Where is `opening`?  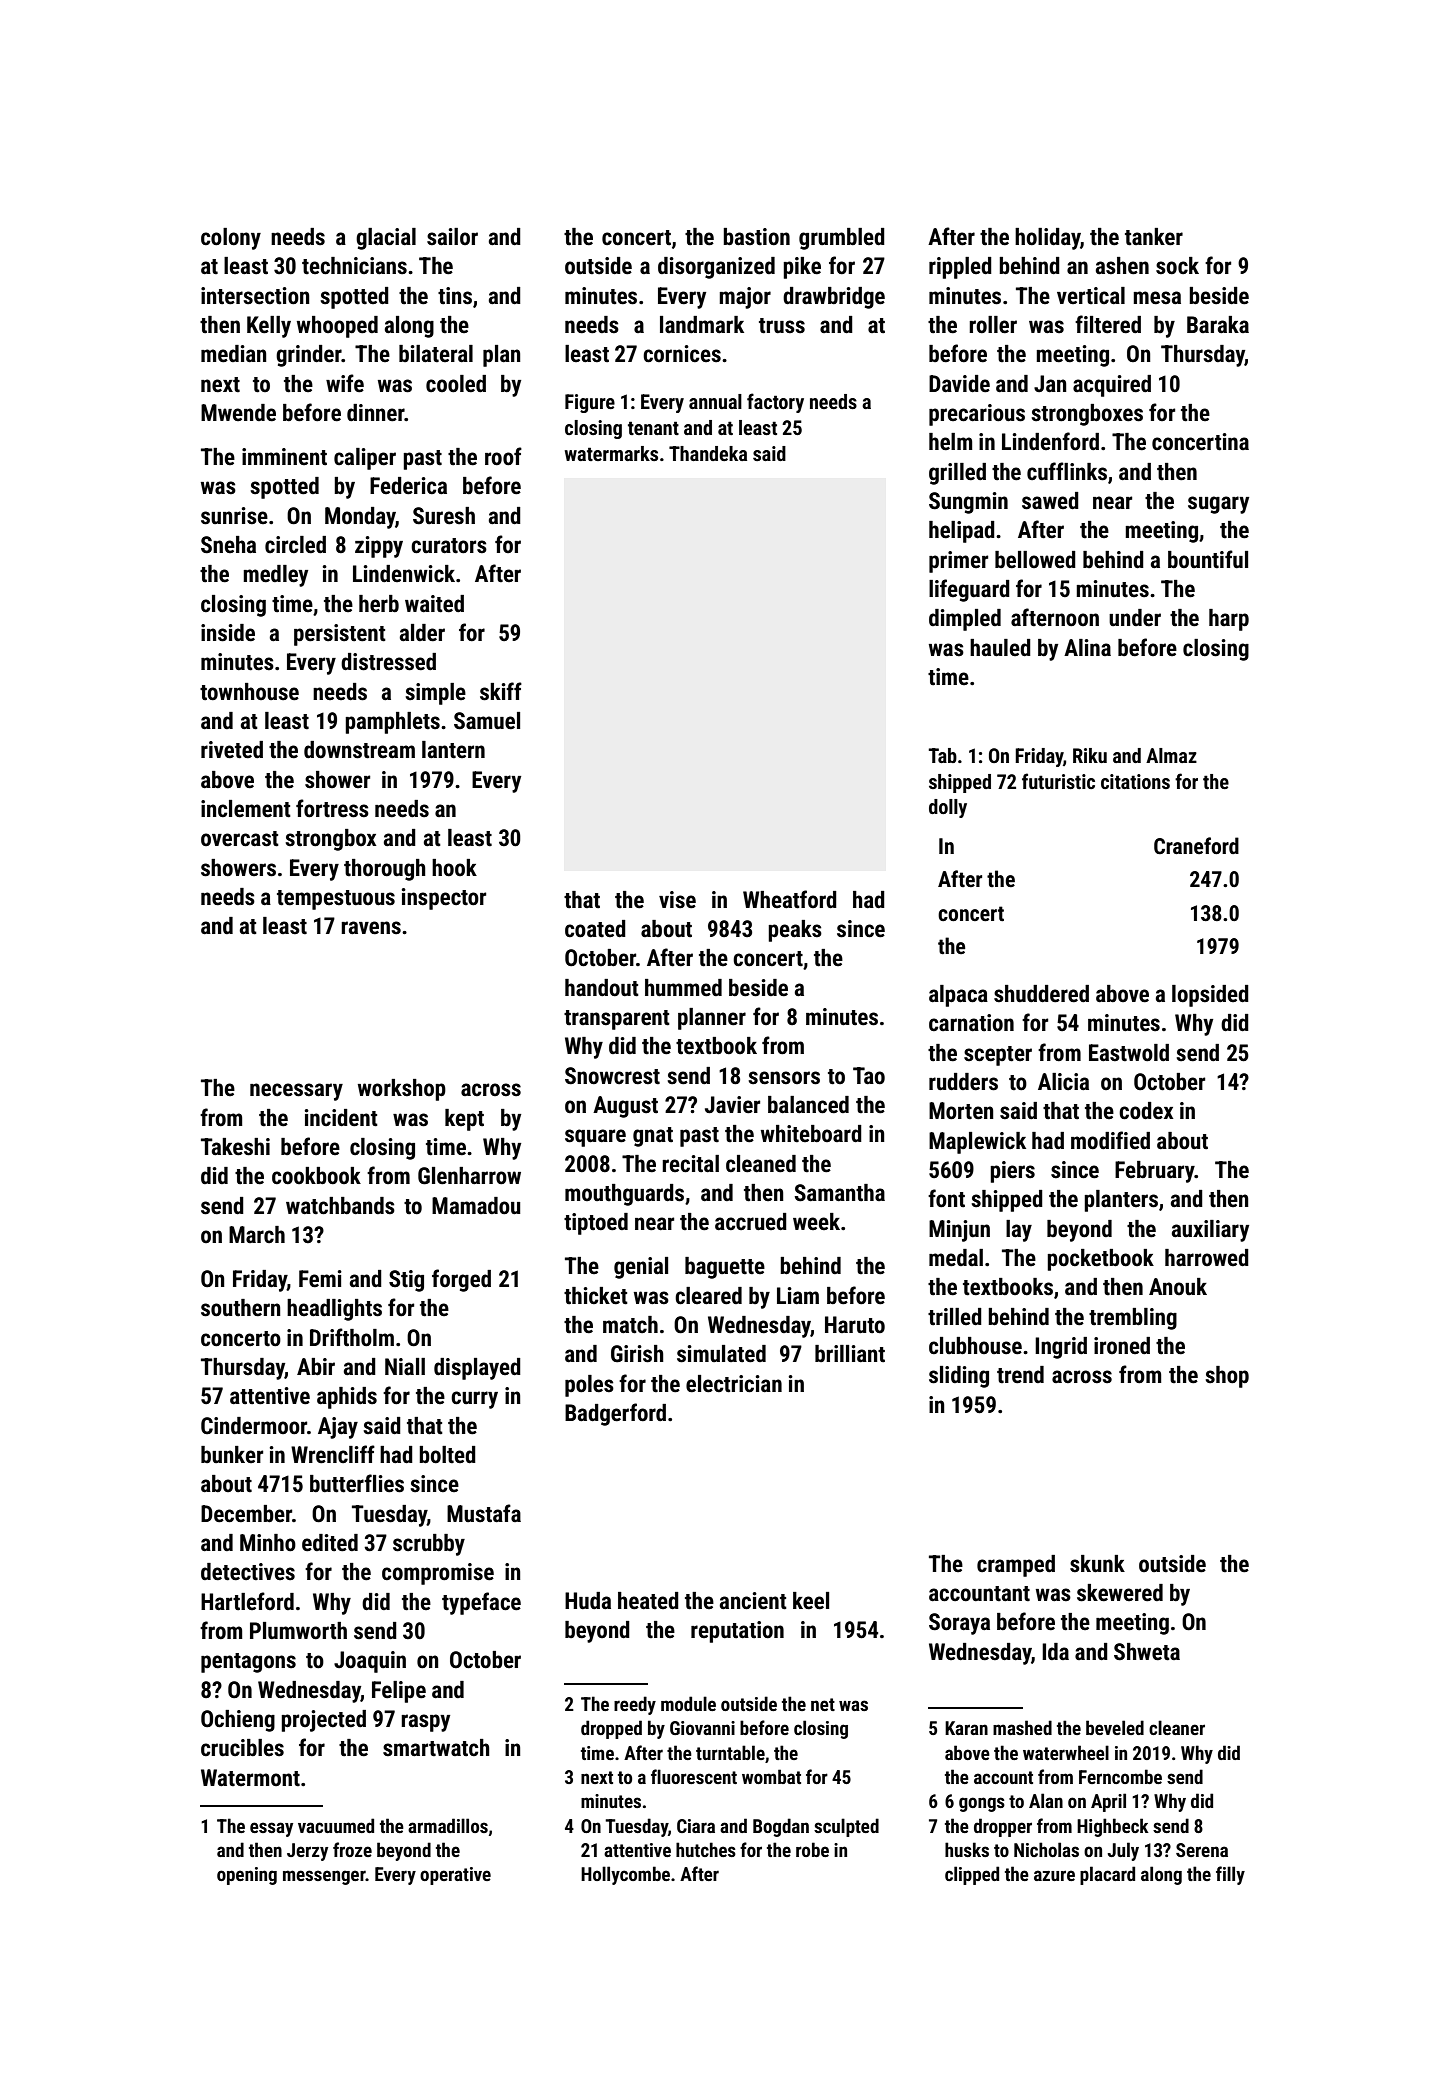
opening is located at coordinates (247, 1876).
